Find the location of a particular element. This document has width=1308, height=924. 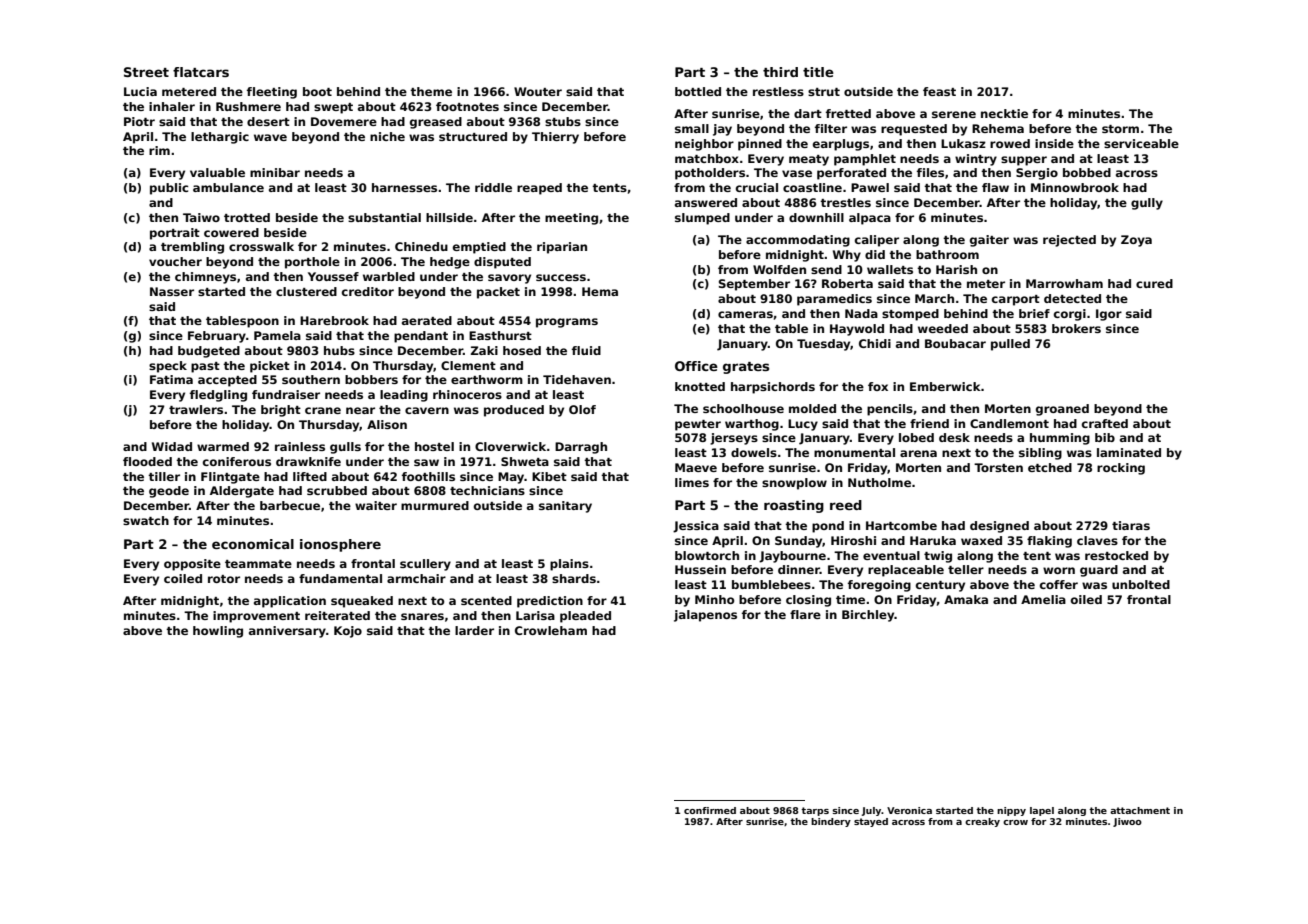

Amaka is located at coordinates (966, 599).
